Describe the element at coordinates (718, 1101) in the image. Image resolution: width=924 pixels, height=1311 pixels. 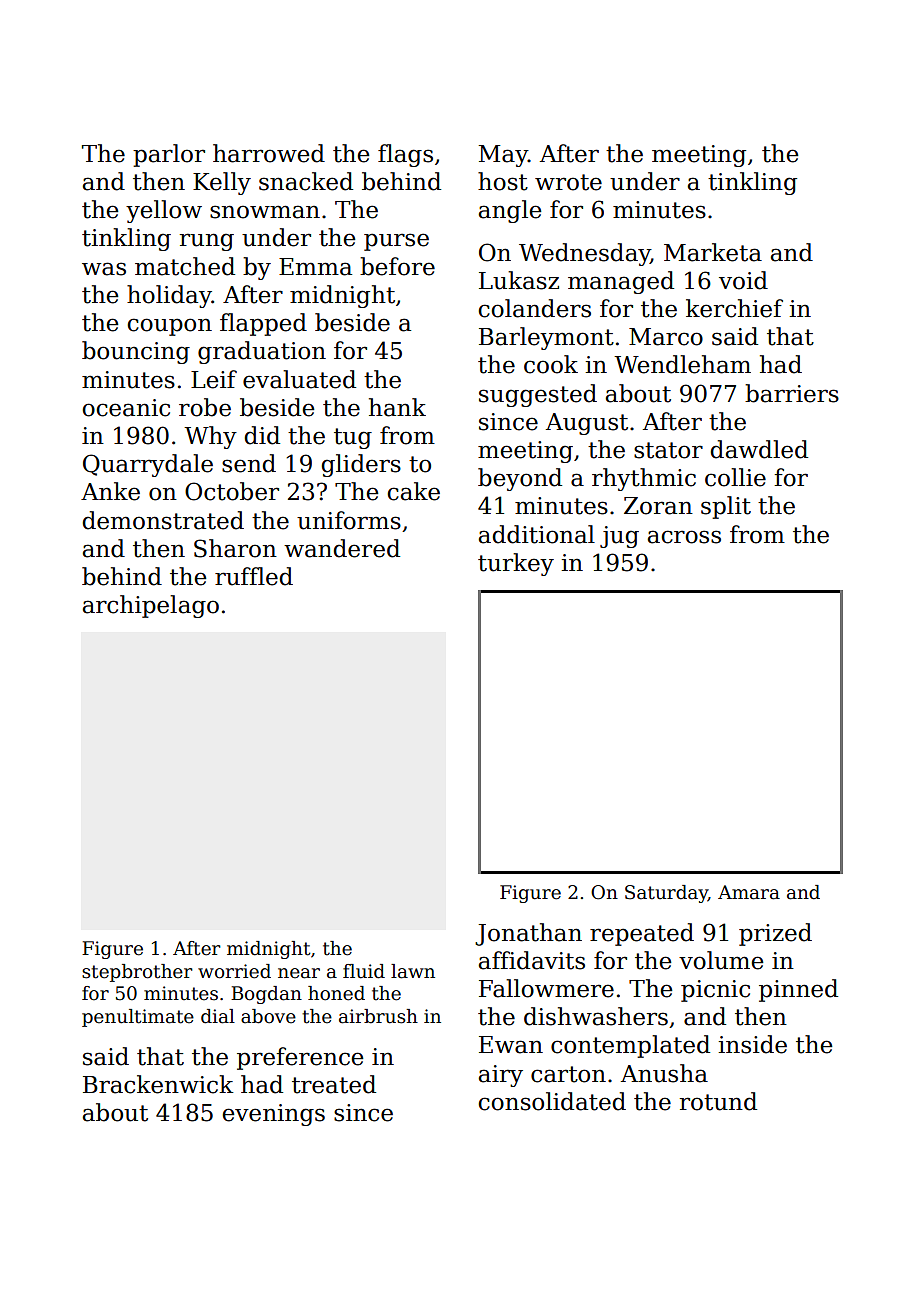
I see `rotund` at that location.
